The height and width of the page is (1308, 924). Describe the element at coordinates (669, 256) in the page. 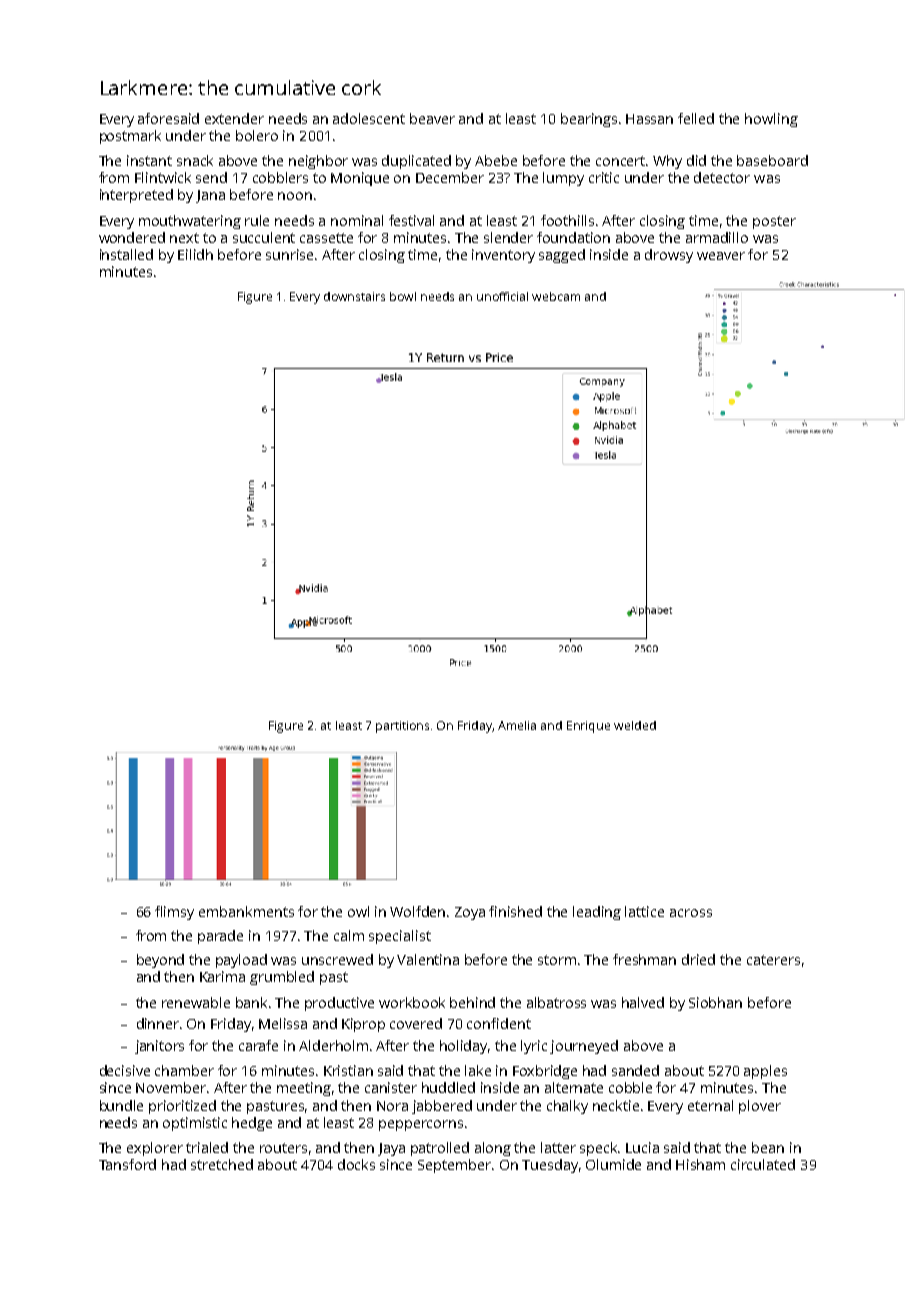

I see `drowsy` at that location.
